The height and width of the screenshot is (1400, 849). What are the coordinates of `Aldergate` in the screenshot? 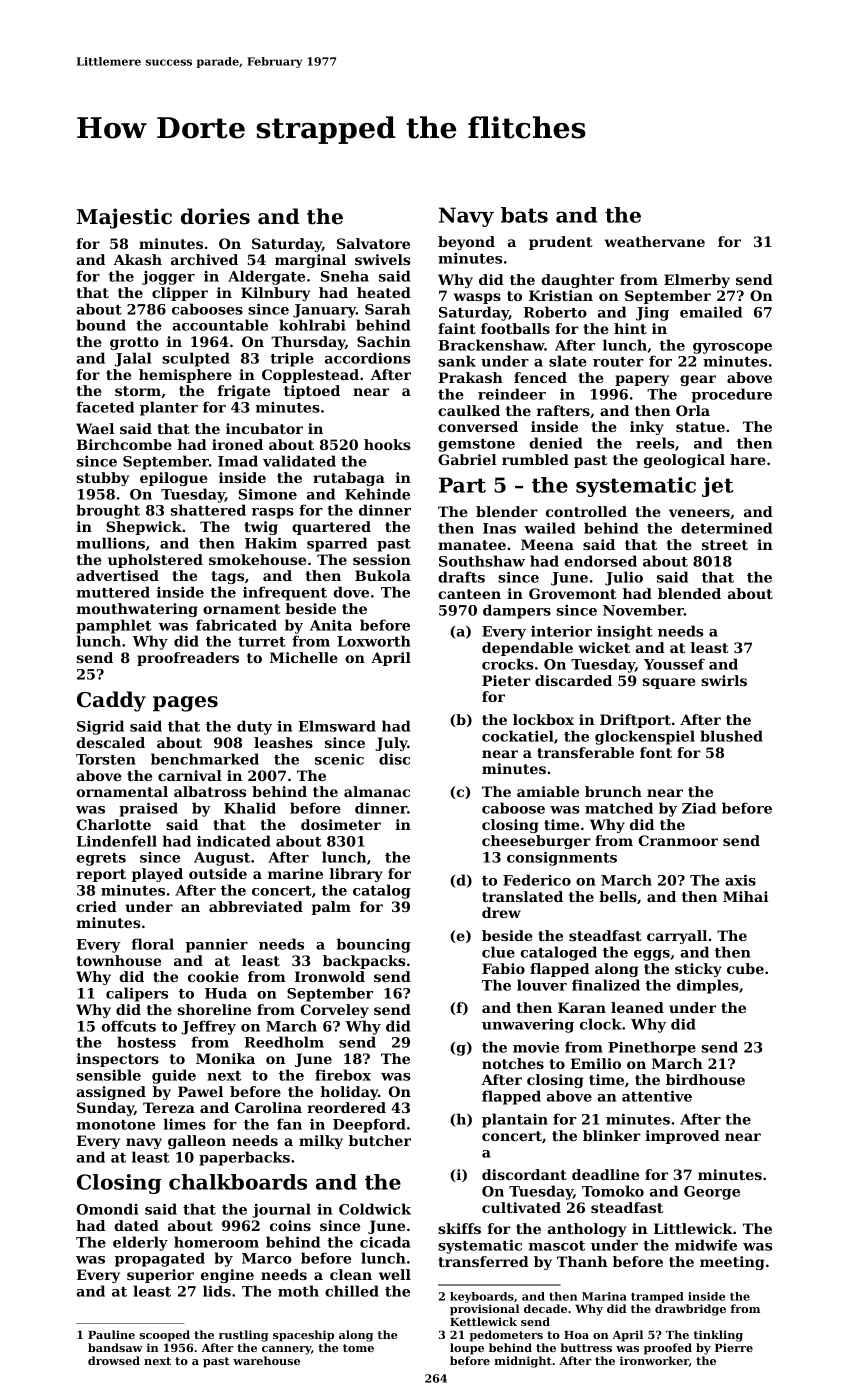 It's located at (266, 277).
